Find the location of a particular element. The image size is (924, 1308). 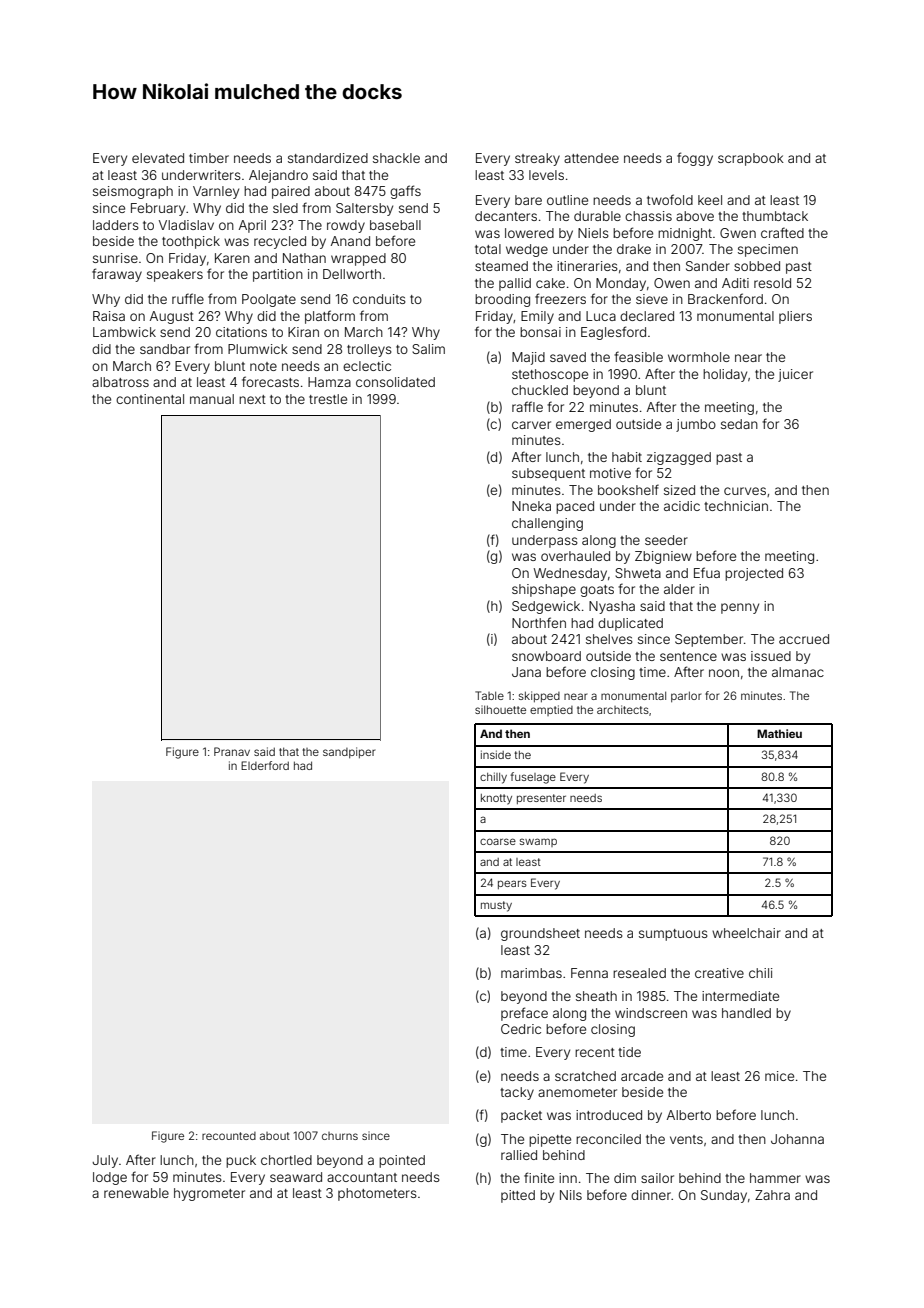

chortled is located at coordinates (286, 1160).
